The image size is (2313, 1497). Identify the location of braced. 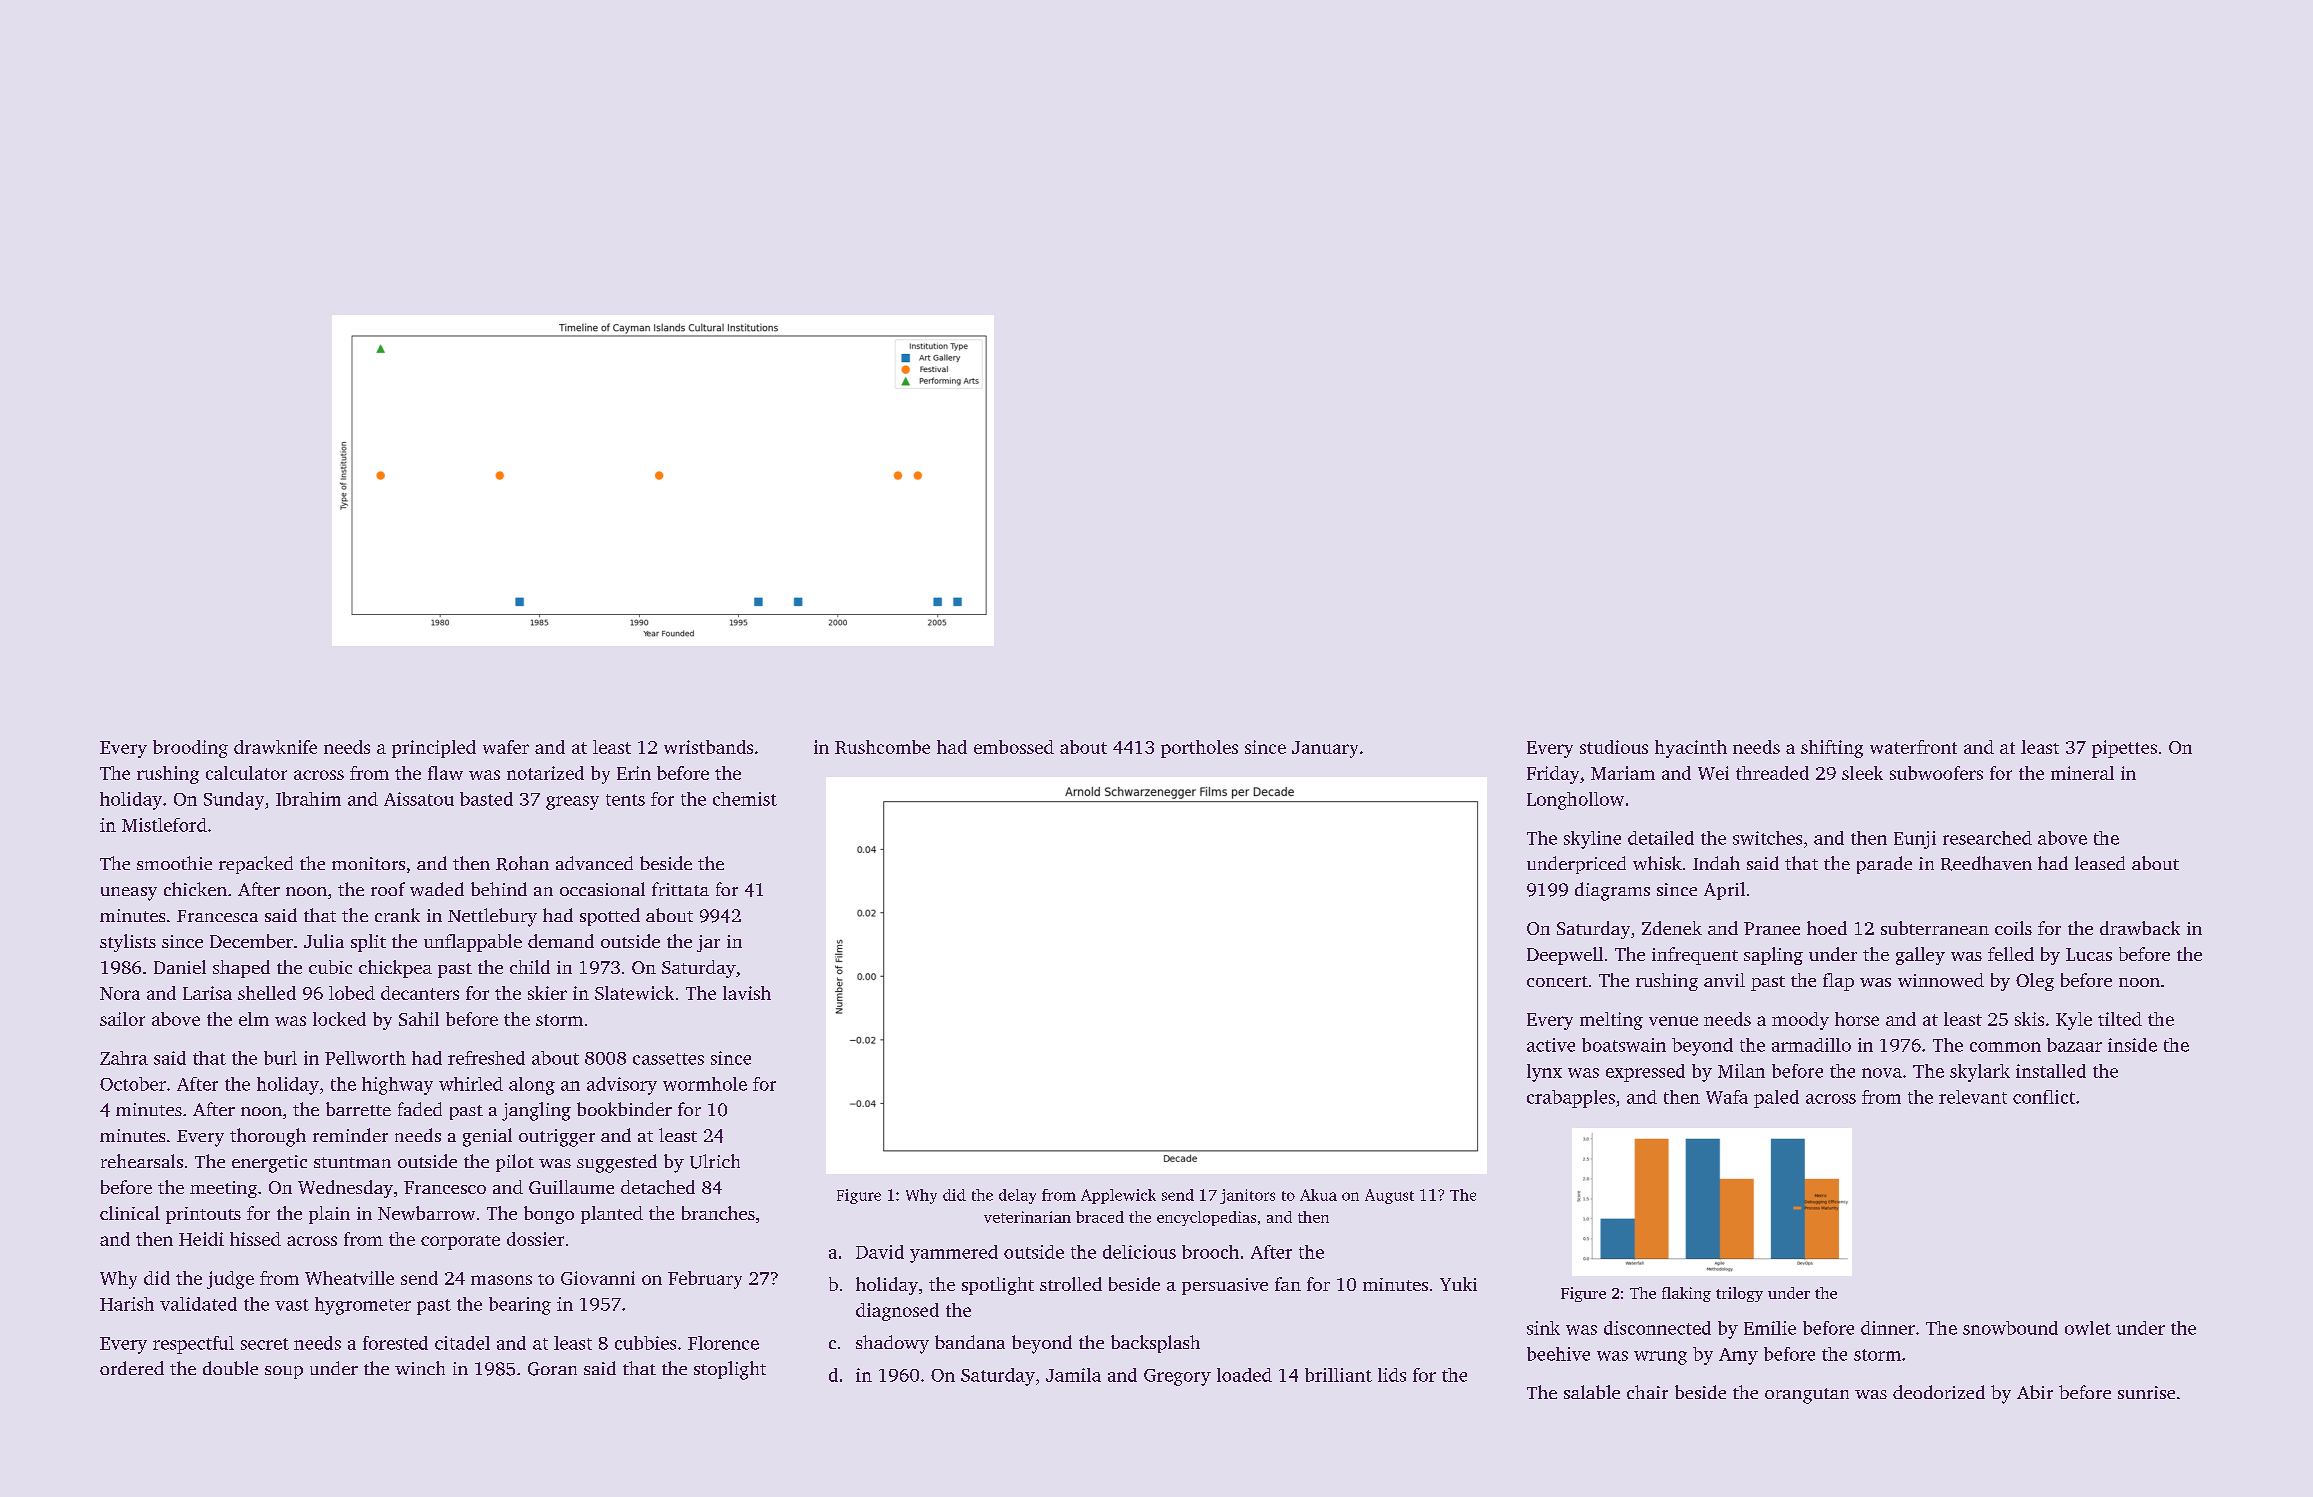
(1100, 1217).
